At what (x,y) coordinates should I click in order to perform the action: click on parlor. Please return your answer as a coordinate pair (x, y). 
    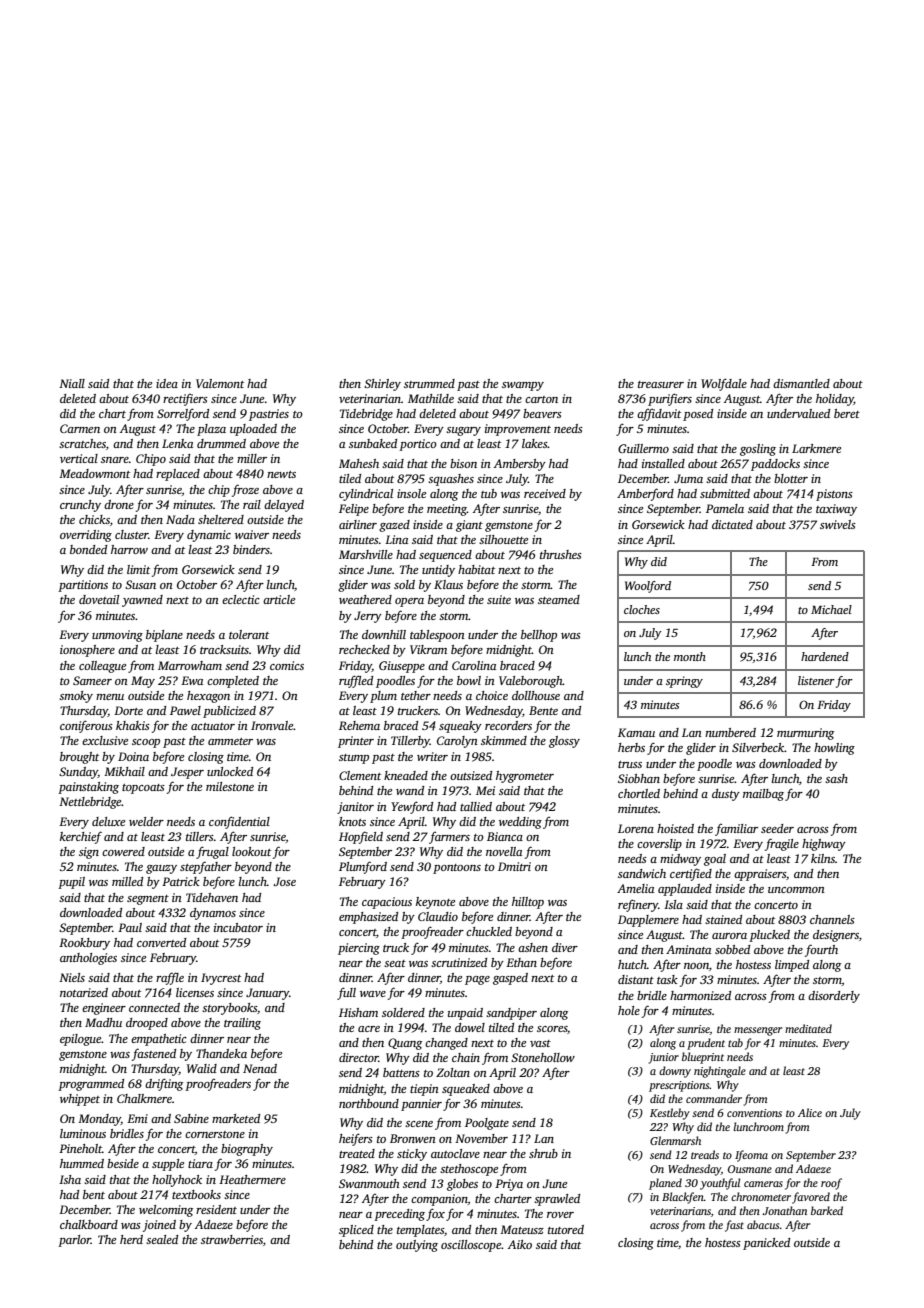
    Looking at the image, I should click on (74, 1241).
